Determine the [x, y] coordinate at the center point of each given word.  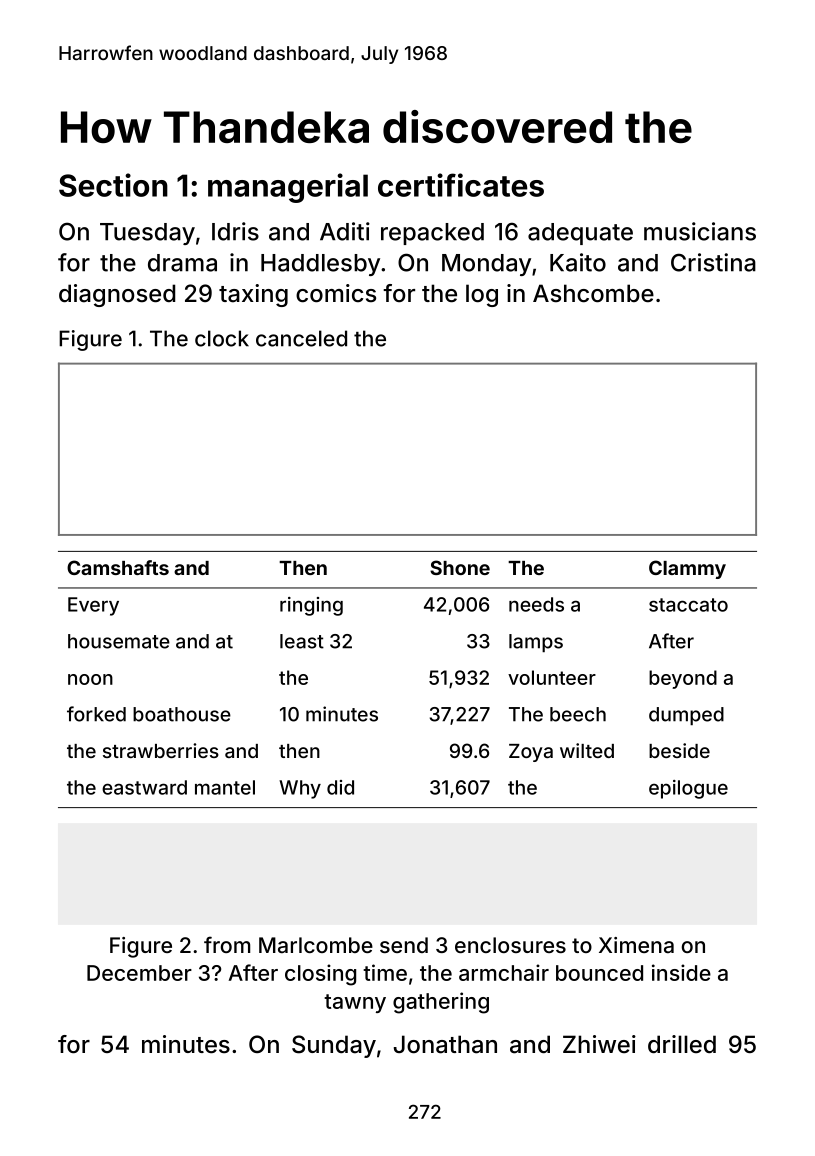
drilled [682, 1044]
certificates [461, 185]
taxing [253, 295]
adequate [580, 234]
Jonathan [445, 1044]
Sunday [334, 1046]
